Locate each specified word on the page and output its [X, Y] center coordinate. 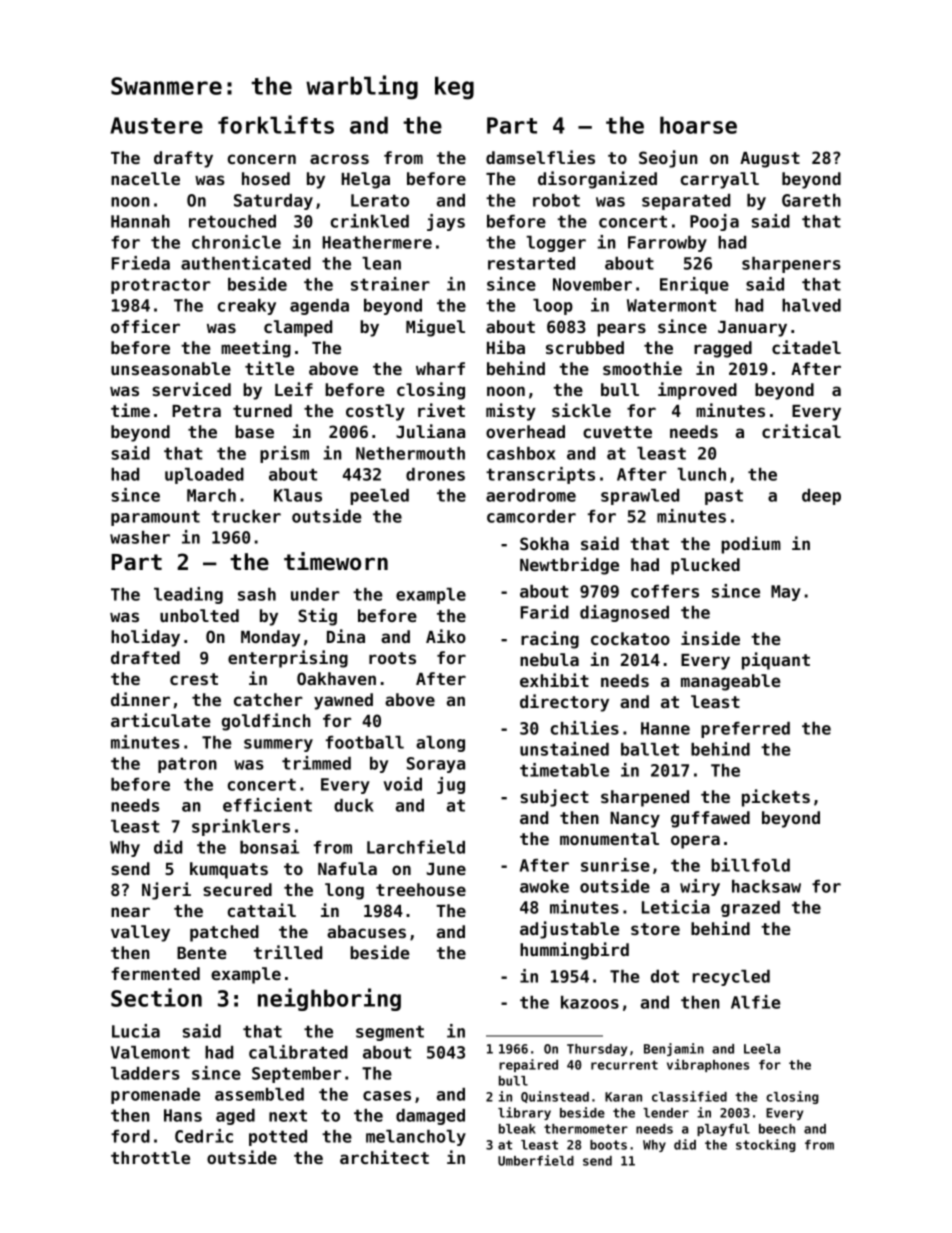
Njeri [166, 891]
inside [710, 638]
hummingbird [574, 951]
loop [553, 307]
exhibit [554, 680]
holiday [145, 638]
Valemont [150, 1052]
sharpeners [791, 265]
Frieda [140, 263]
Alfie [755, 1002]
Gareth [811, 200]
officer [145, 326]
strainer [390, 284]
